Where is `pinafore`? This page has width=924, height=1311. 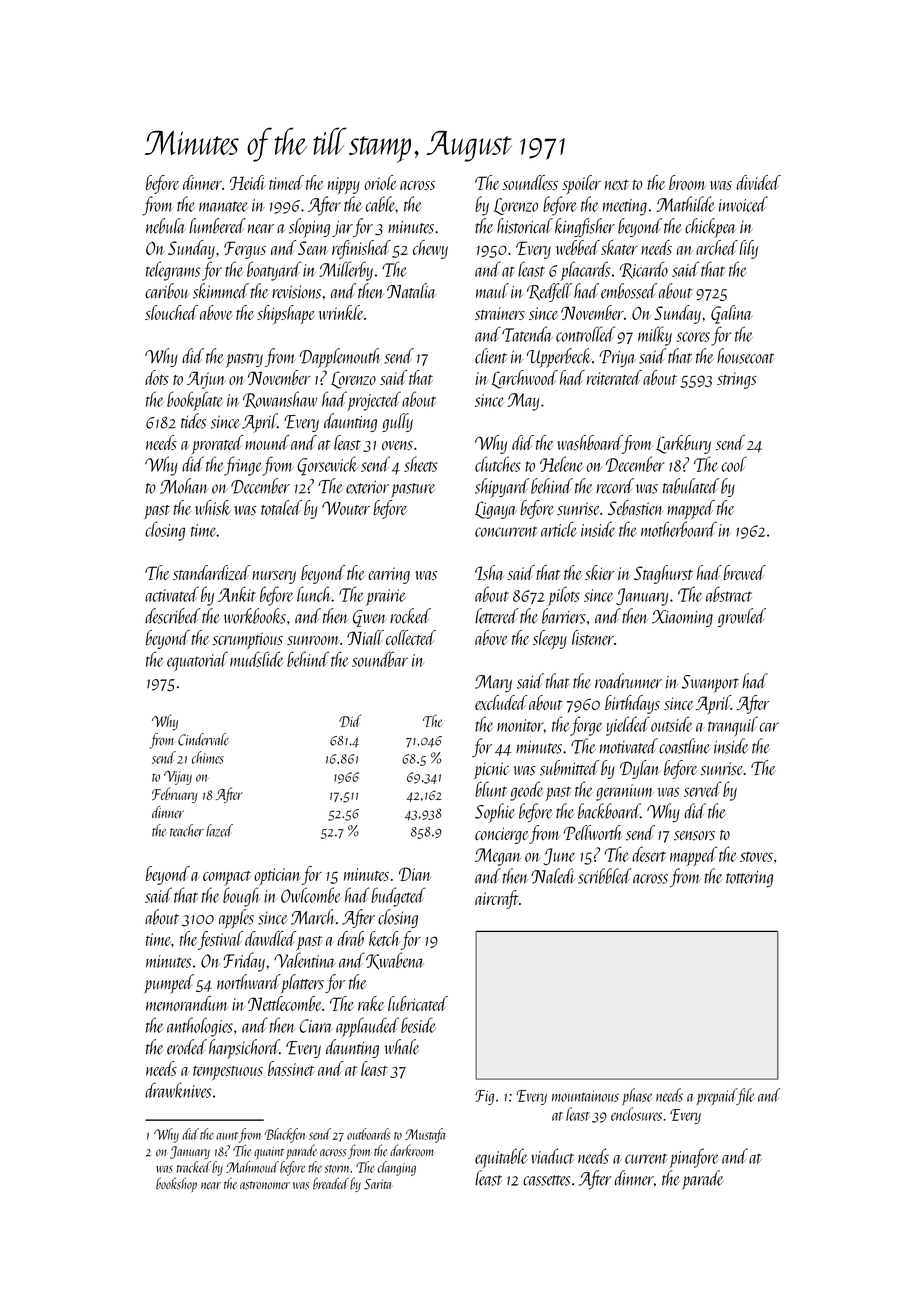
pinafore is located at coordinates (694, 1158).
